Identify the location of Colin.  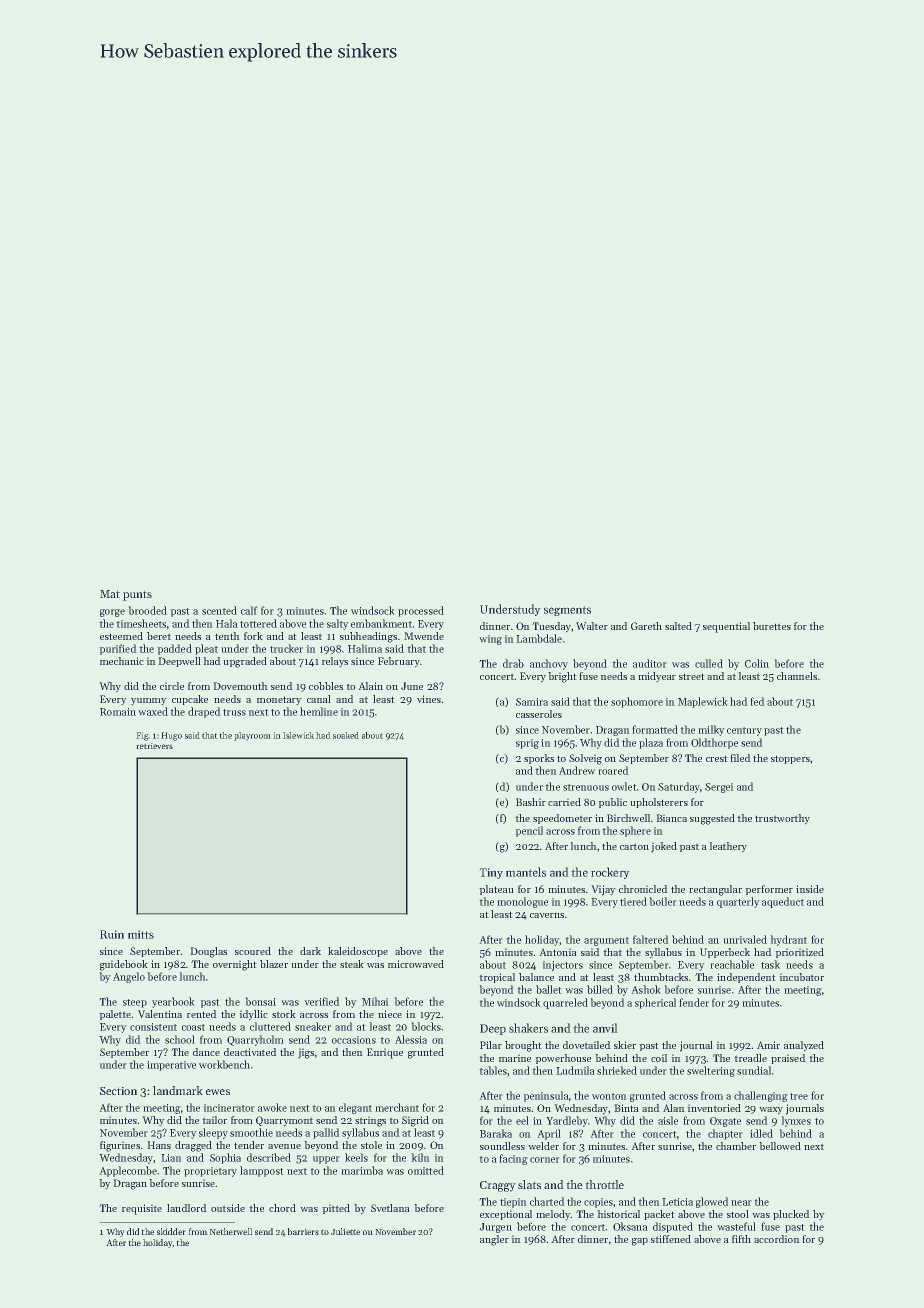
(757, 663).
